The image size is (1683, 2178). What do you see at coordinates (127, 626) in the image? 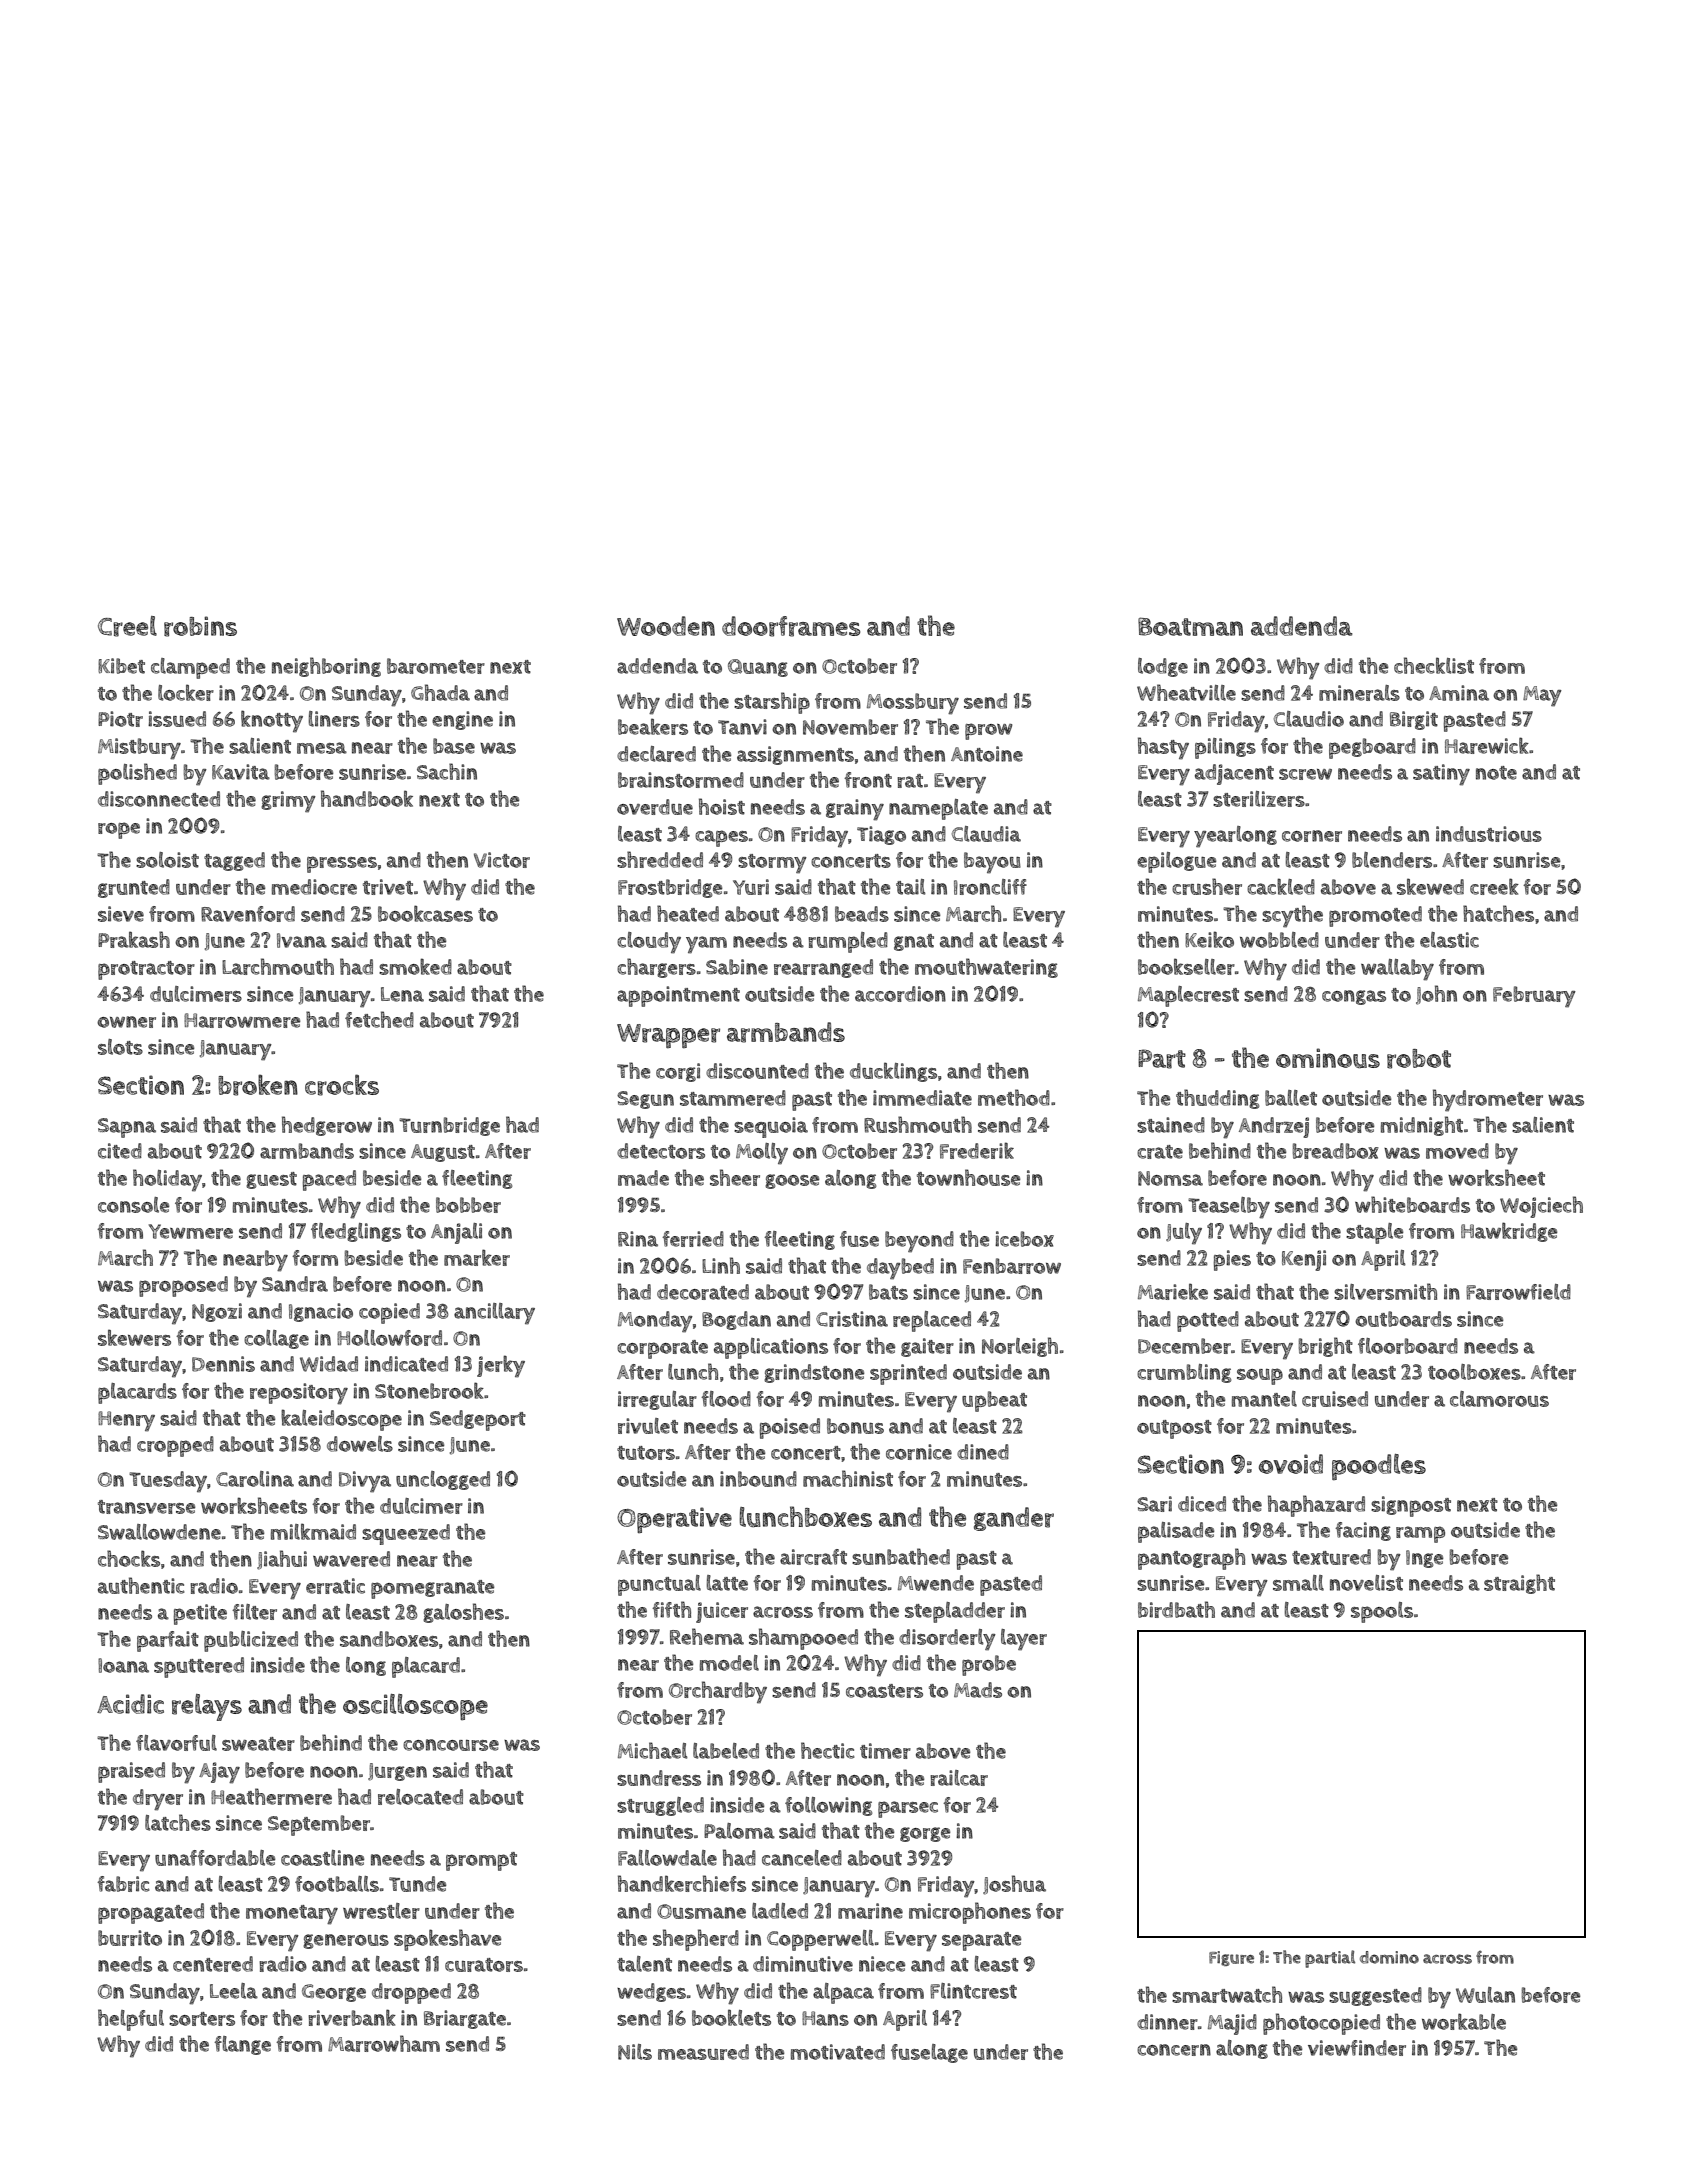
I see `Creel` at bounding box center [127, 626].
